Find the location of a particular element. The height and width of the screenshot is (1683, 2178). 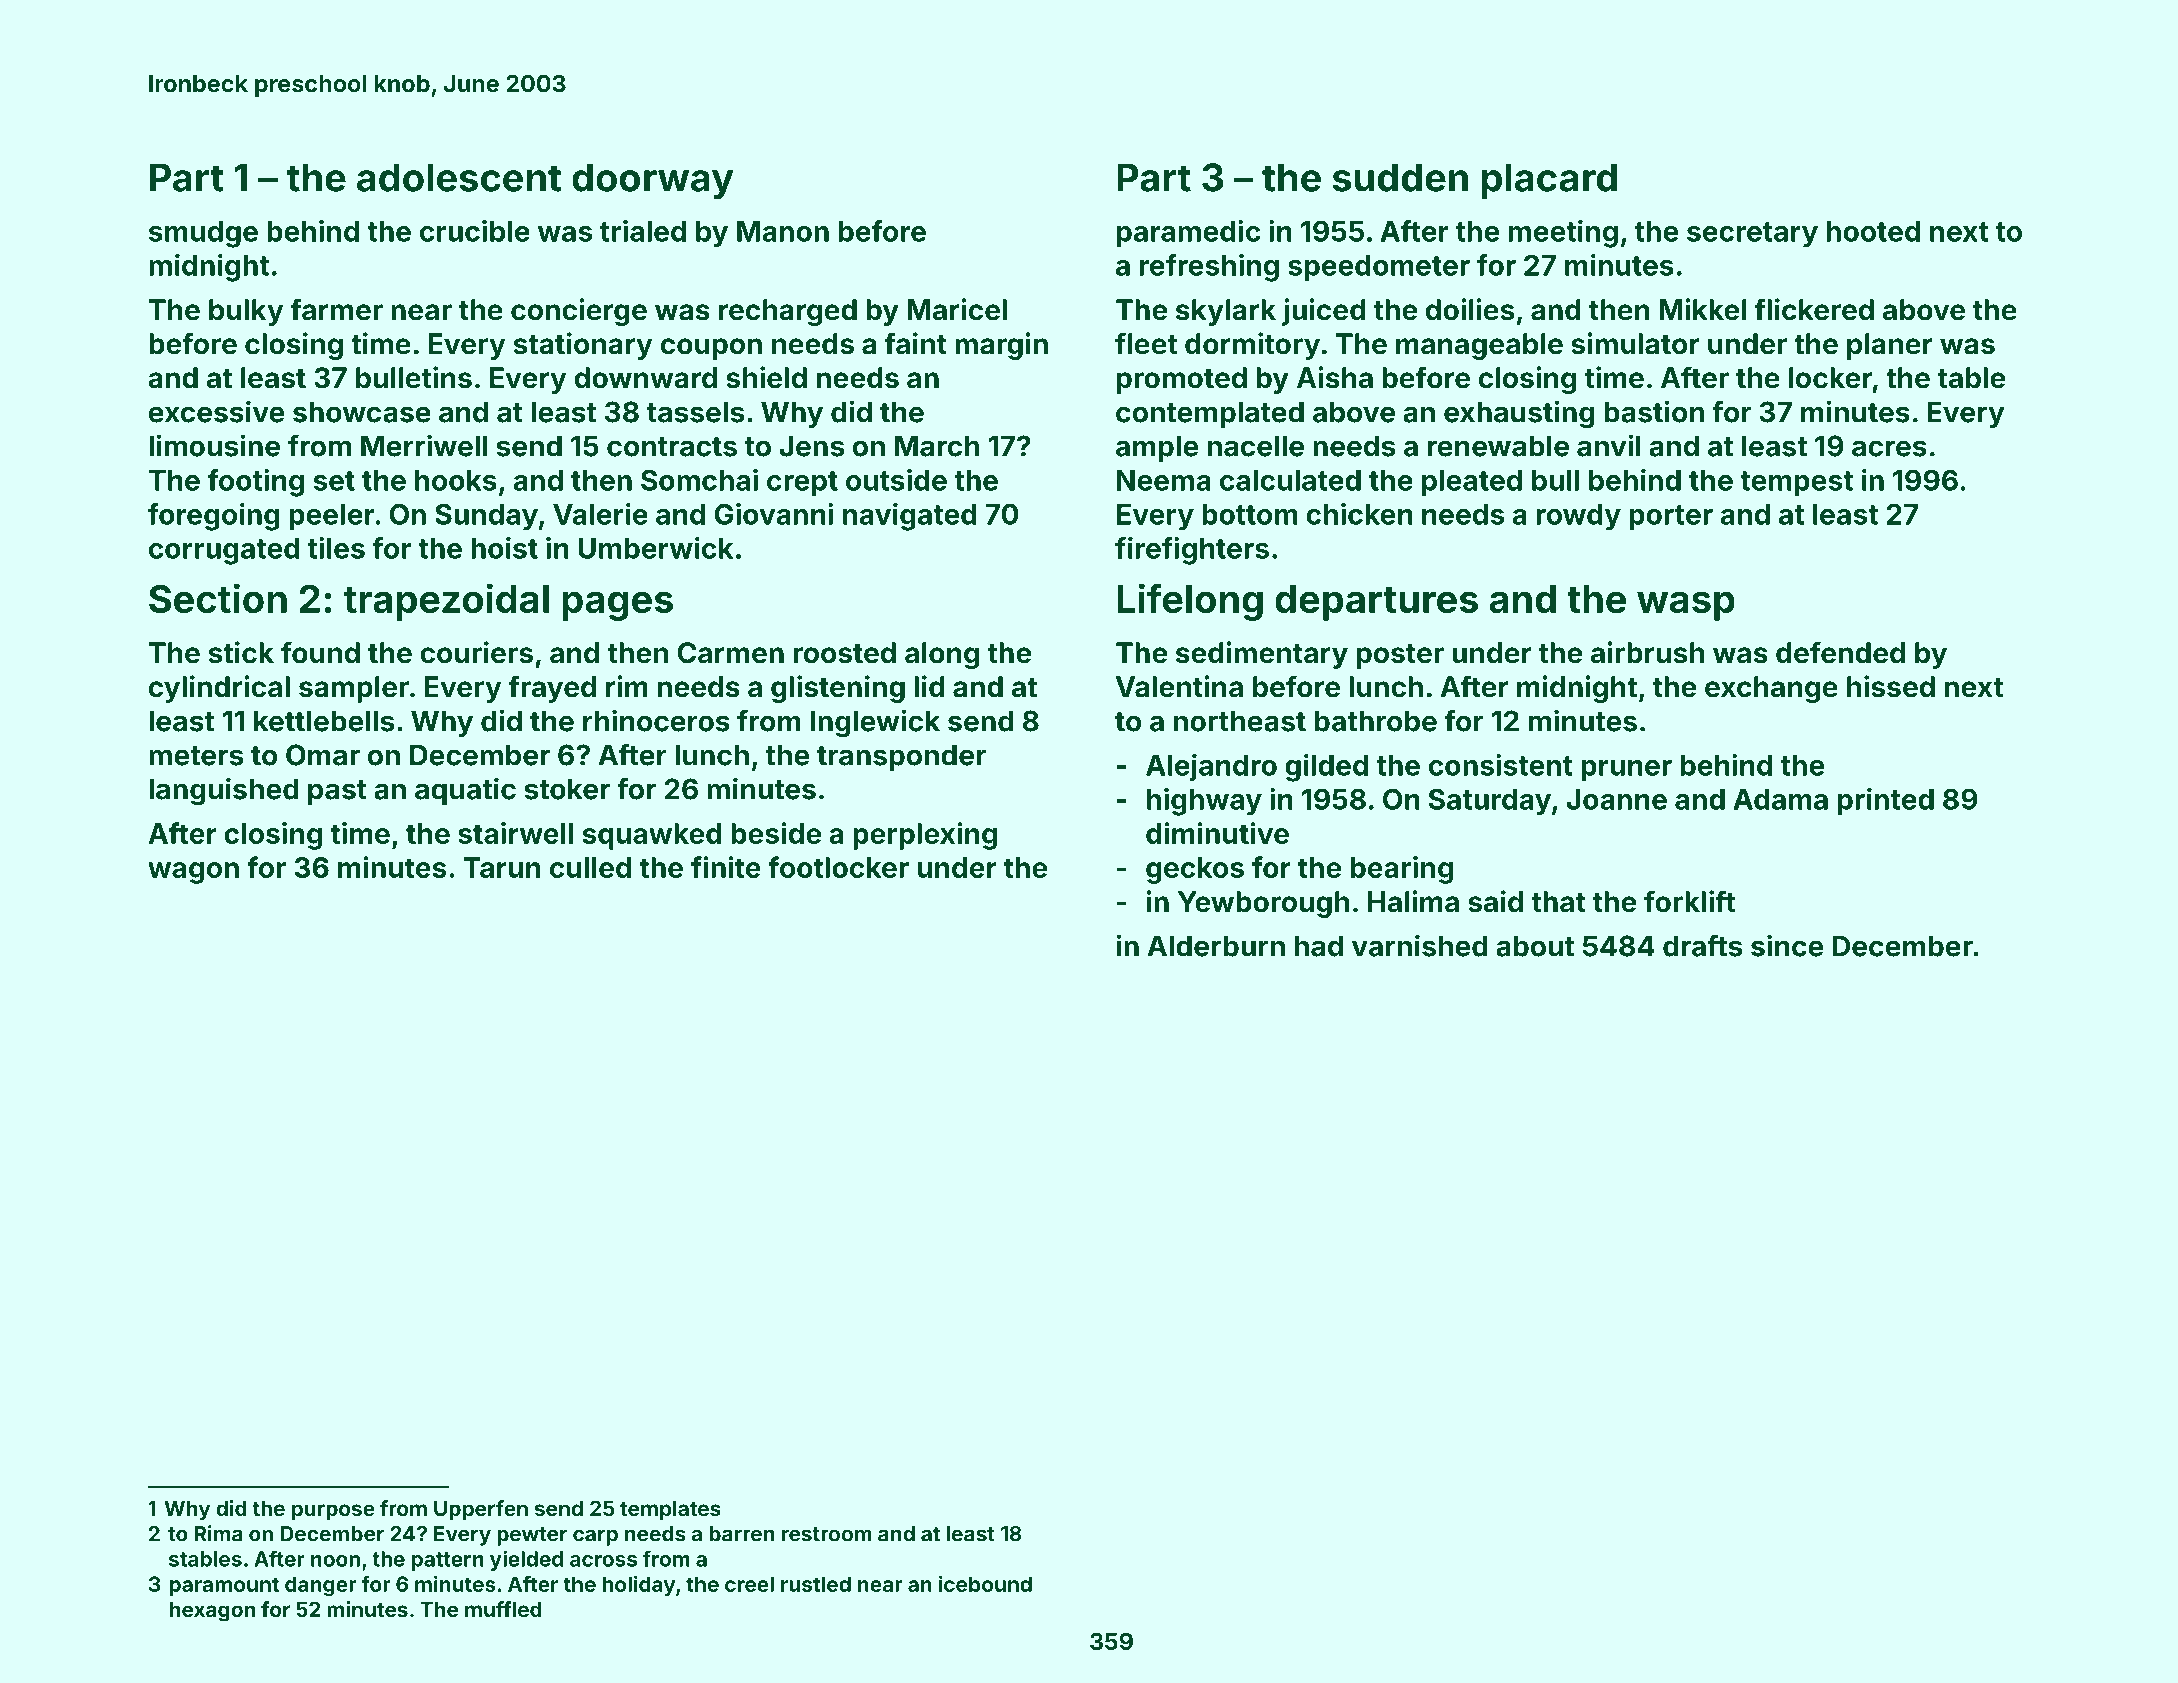

pages is located at coordinates (617, 606).
